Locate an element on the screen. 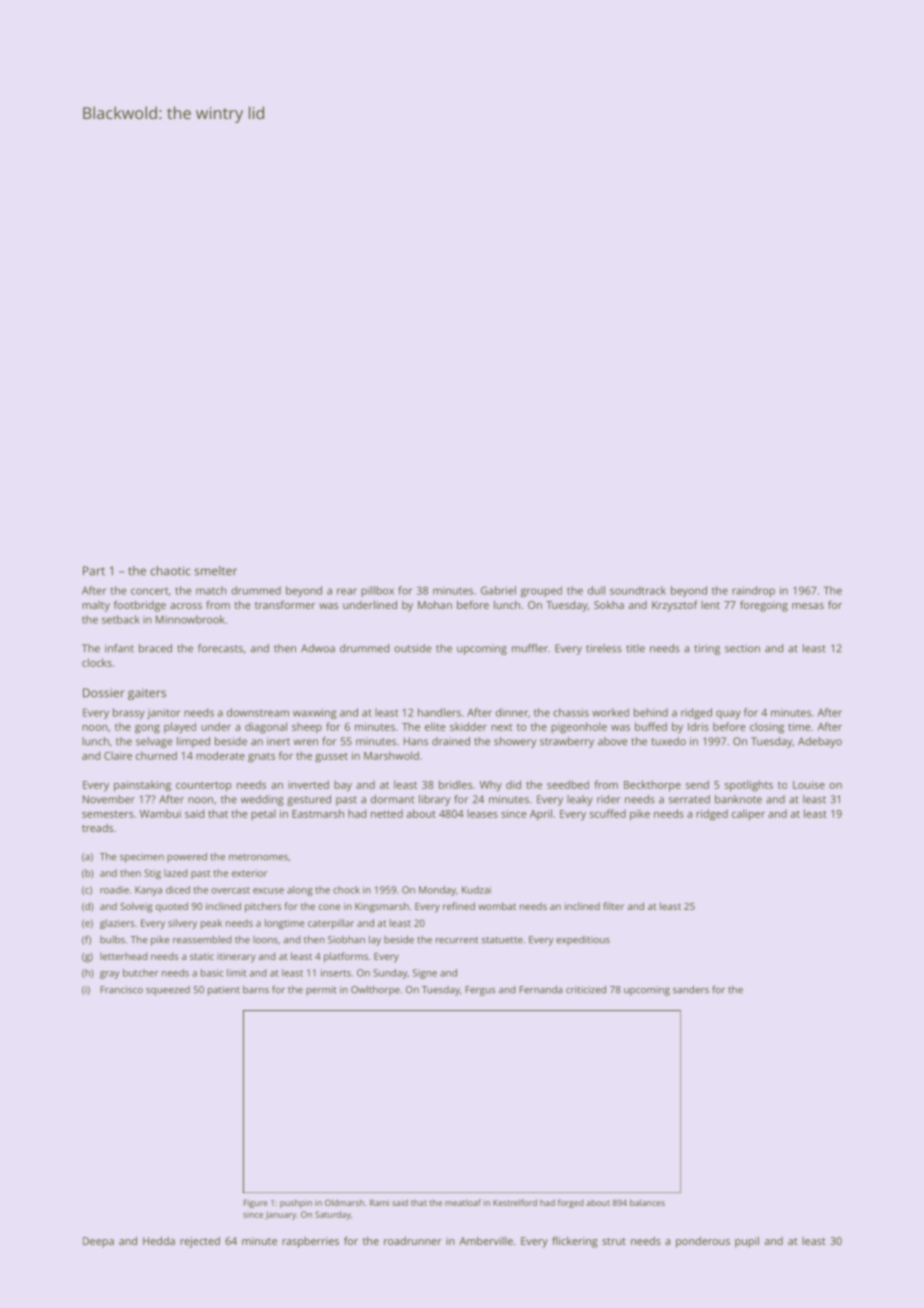 The width and height of the screenshot is (924, 1308). grouped is located at coordinates (541, 591).
